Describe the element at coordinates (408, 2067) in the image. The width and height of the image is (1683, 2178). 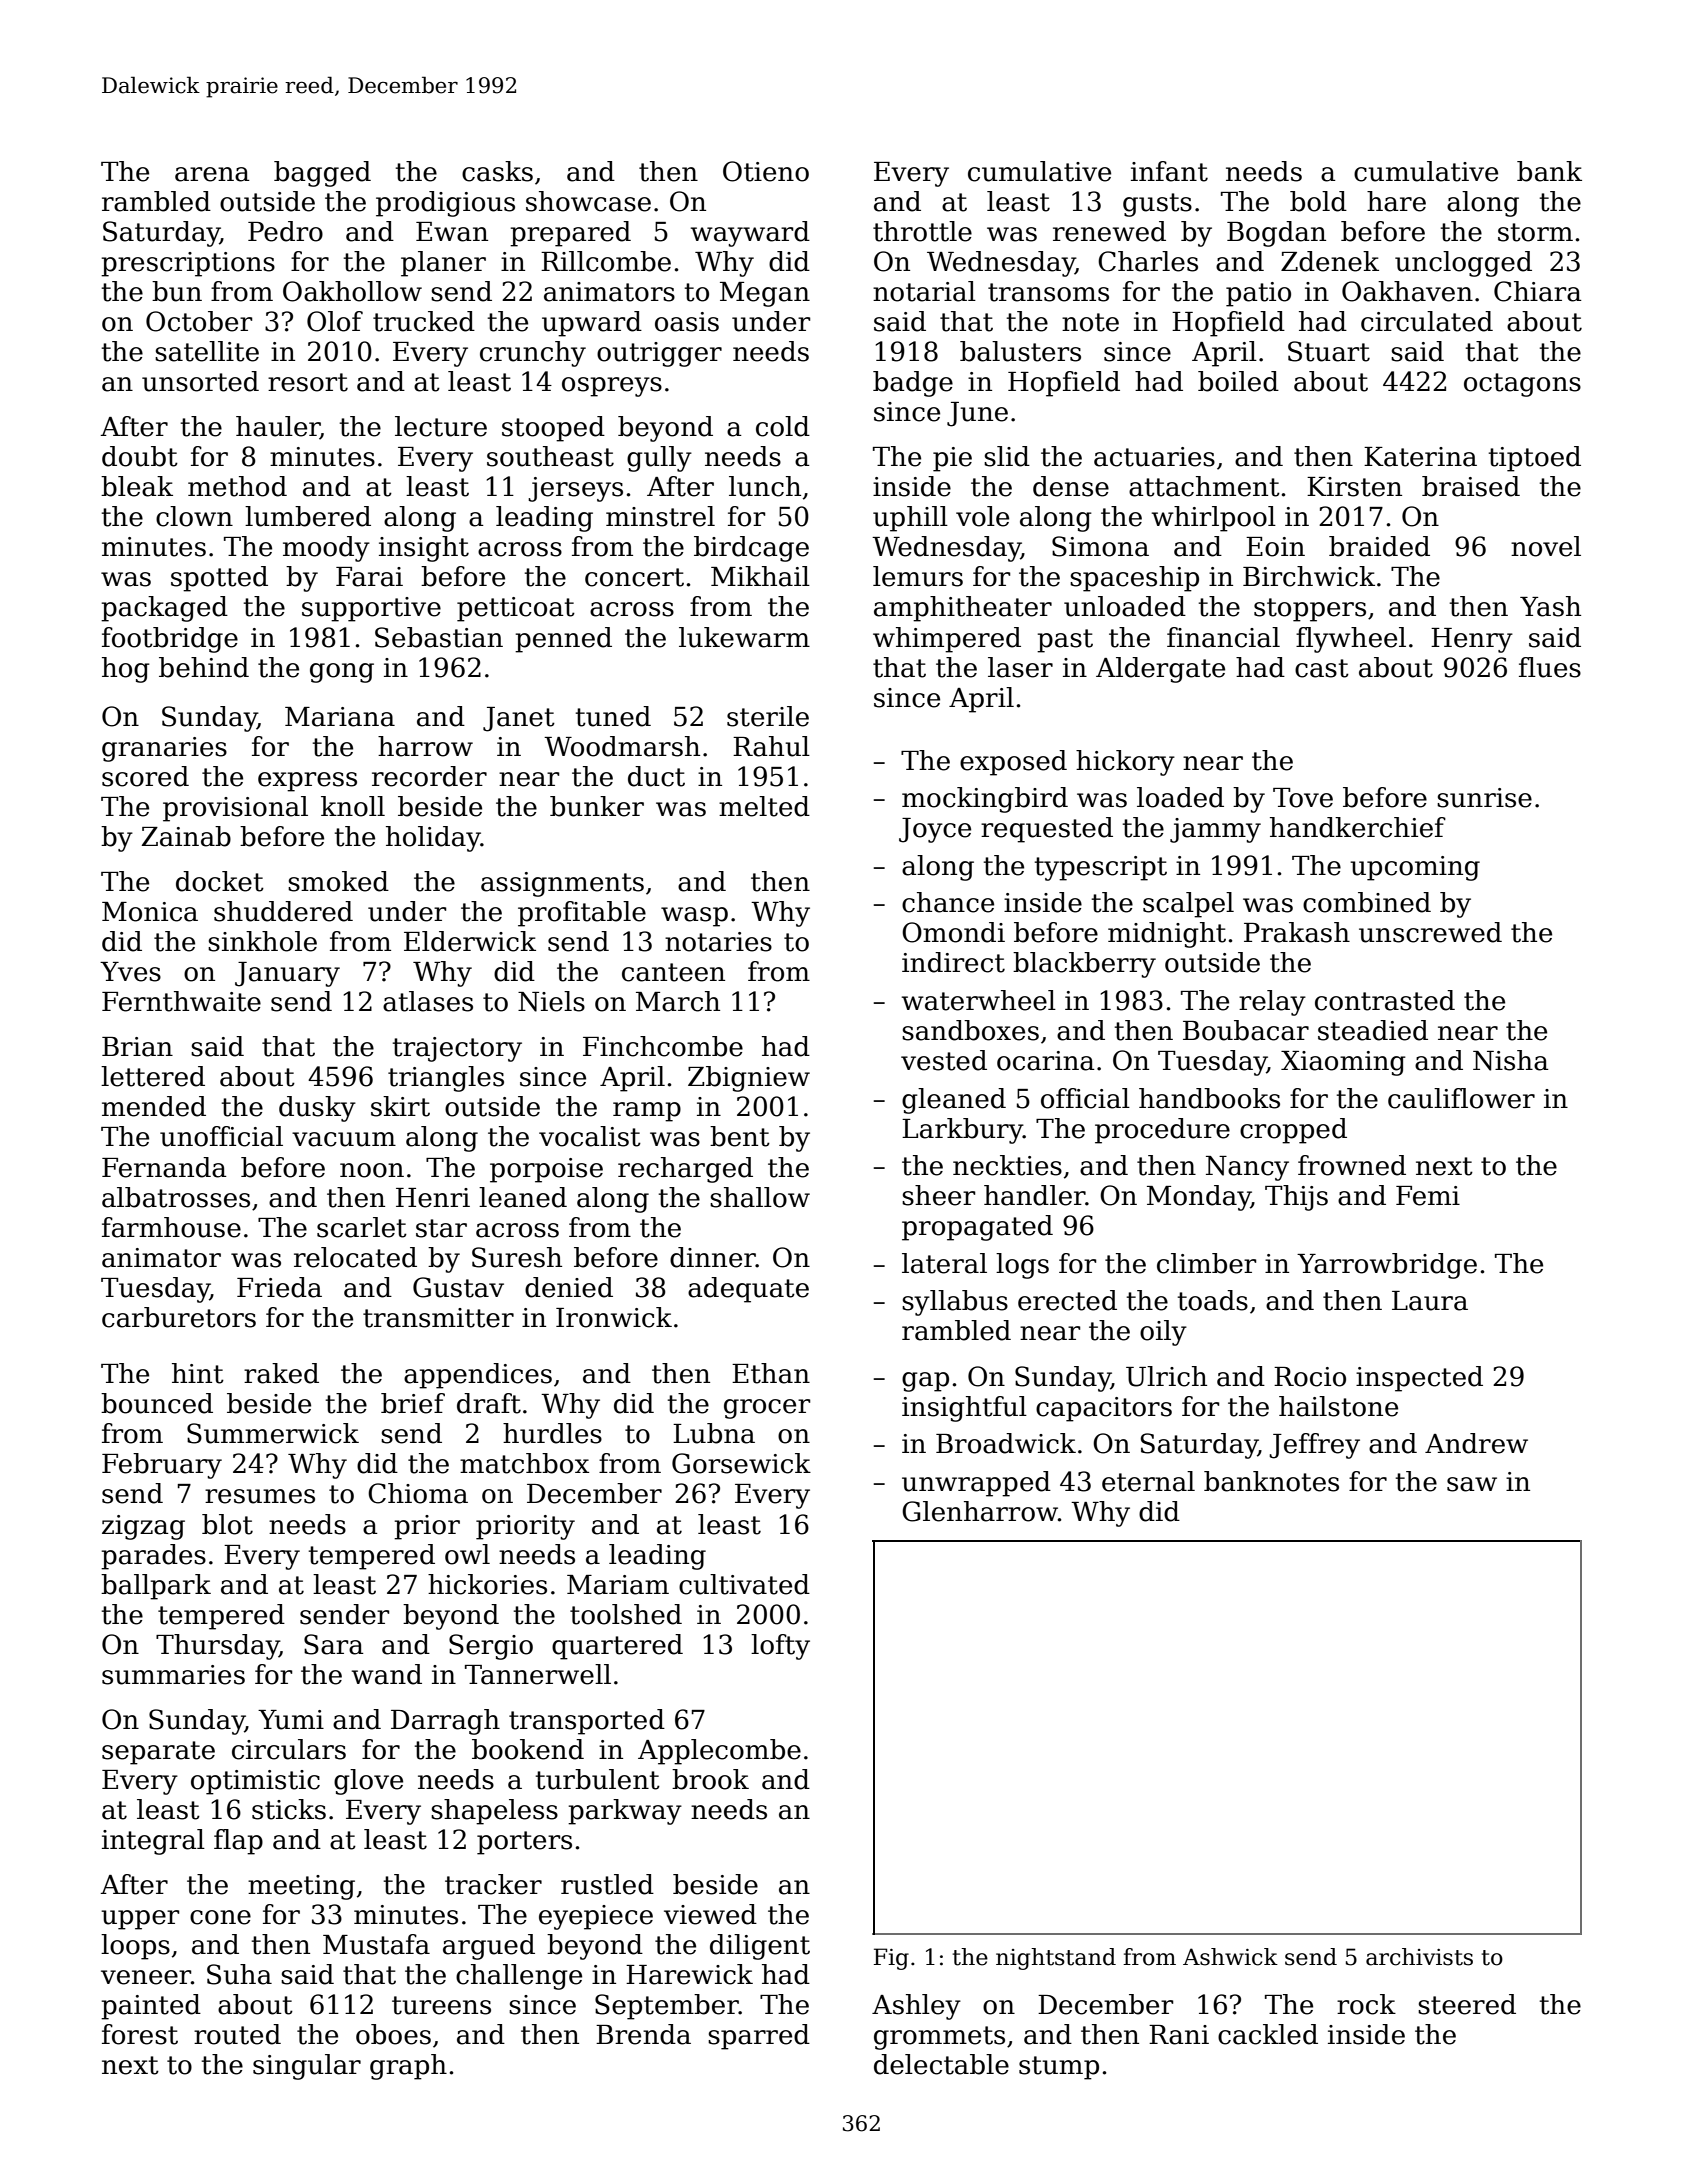
I see `graph` at that location.
